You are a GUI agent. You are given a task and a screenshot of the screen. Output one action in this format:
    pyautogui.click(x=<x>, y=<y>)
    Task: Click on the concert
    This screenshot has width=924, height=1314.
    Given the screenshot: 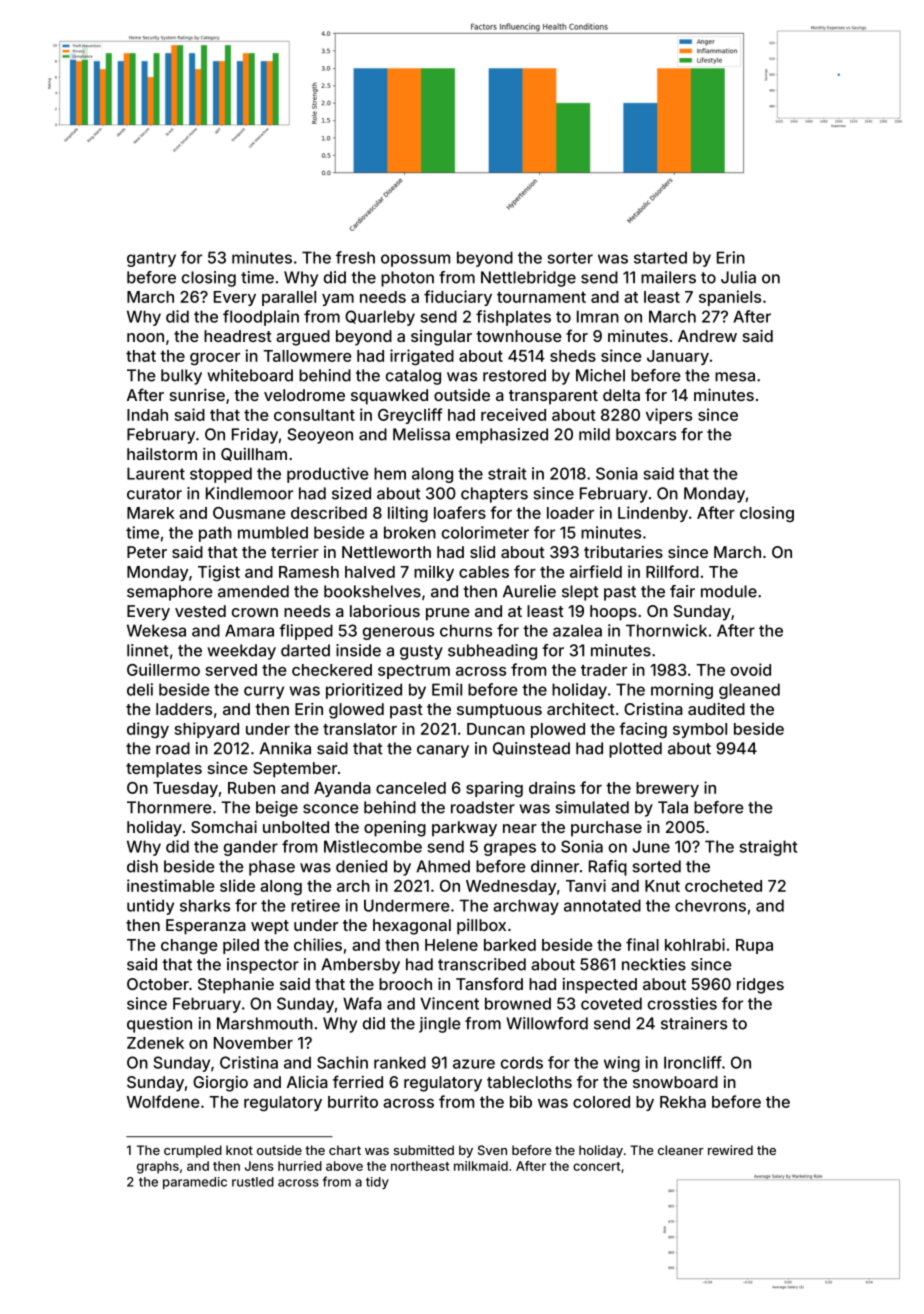 What is the action you would take?
    pyautogui.click(x=597, y=1166)
